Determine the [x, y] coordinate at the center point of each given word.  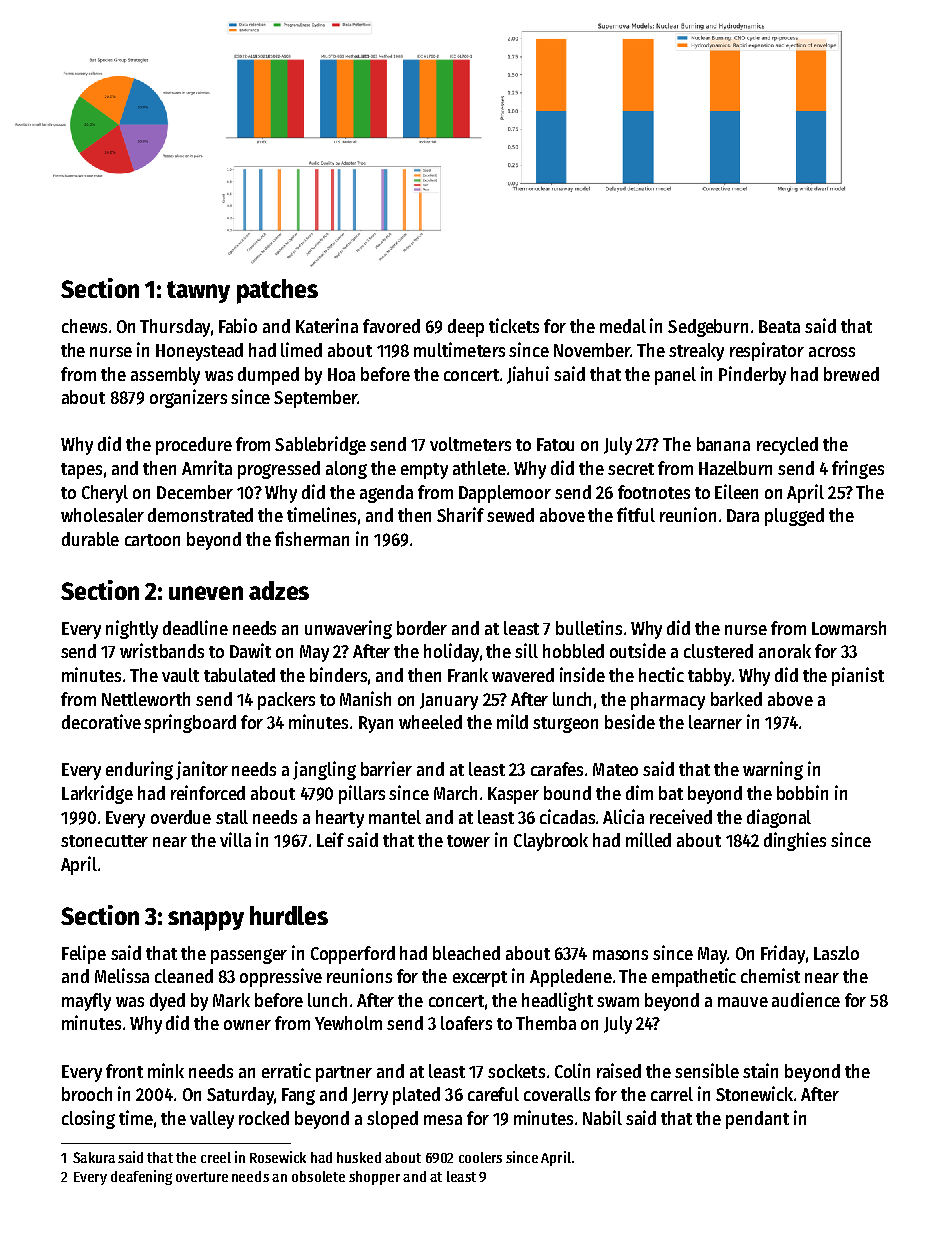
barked [736, 699]
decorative [101, 721]
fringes [858, 469]
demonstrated [200, 515]
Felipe [84, 954]
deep [466, 328]
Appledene [571, 978]
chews [84, 326]
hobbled [573, 651]
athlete [479, 468]
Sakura [94, 1157]
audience [806, 999]
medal [623, 326]
